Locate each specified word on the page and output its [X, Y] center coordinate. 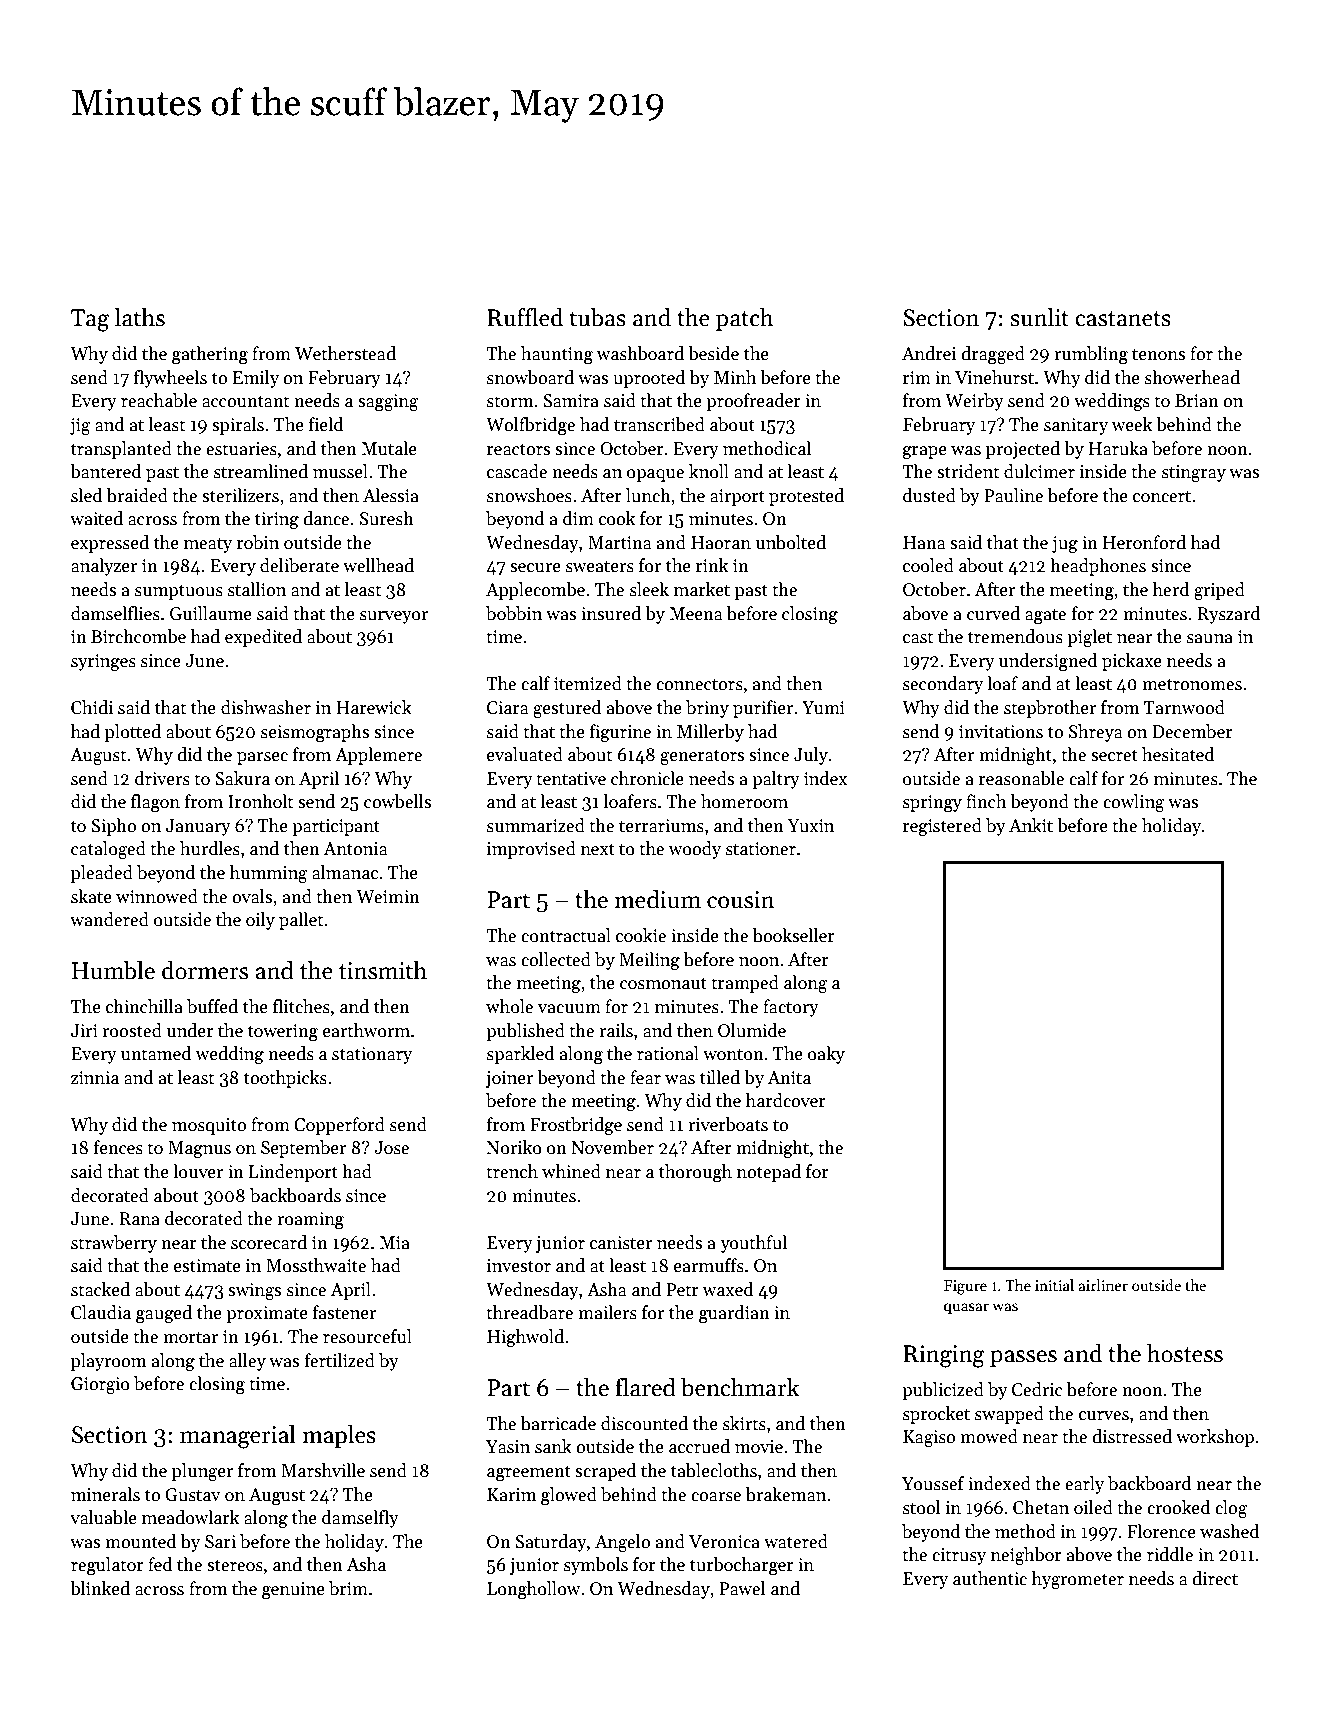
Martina [619, 543]
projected [1023, 450]
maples [339, 1436]
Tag [90, 320]
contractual [566, 935]
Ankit [1031, 825]
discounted [644, 1423]
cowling [1134, 803]
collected [556, 959]
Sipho [113, 827]
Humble [113, 970]
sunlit [1039, 317]
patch [745, 319]
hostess [1185, 1353]
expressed [110, 544]
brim [348, 1588]
